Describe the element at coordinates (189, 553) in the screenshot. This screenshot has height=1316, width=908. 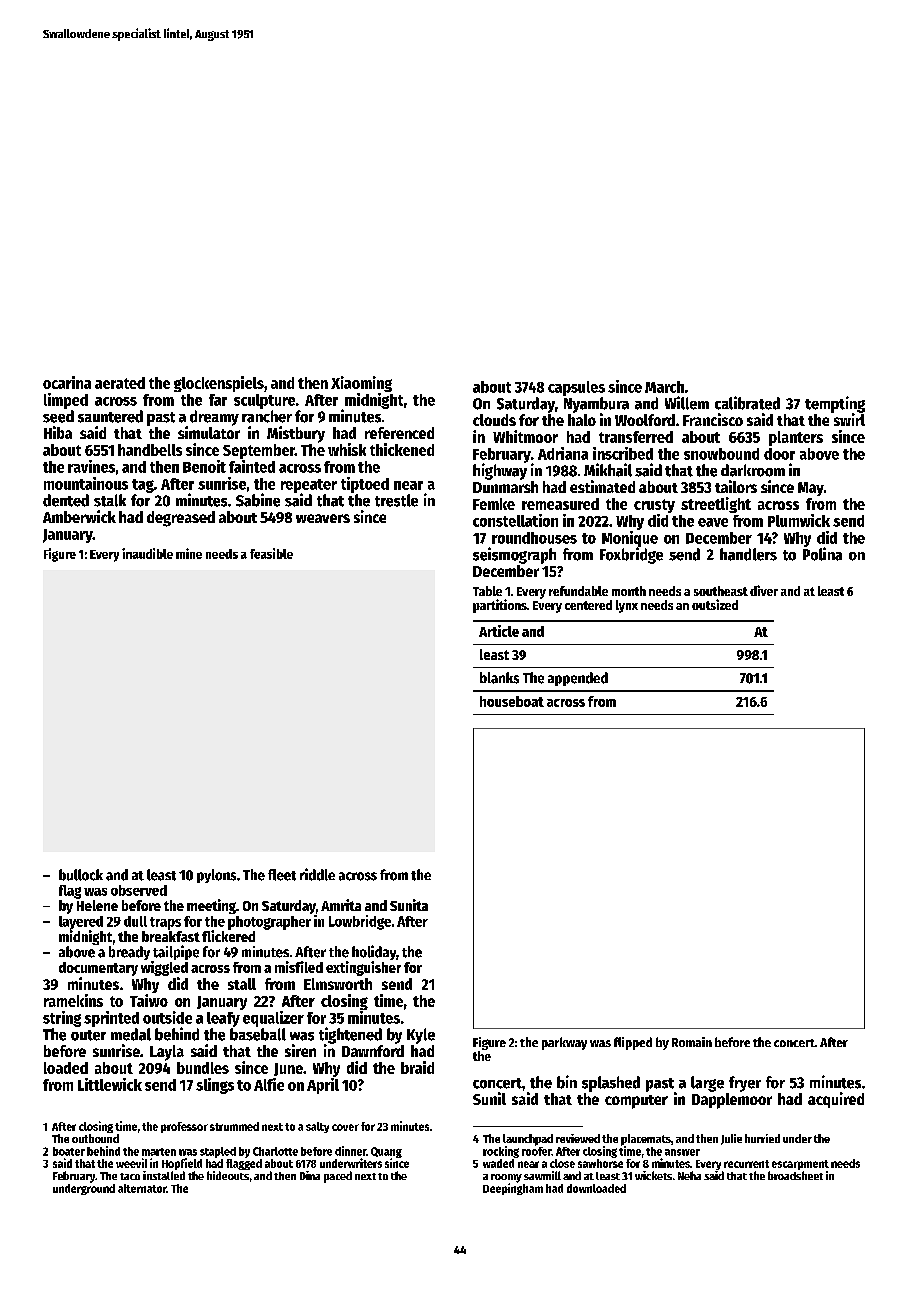
I see `mine` at that location.
